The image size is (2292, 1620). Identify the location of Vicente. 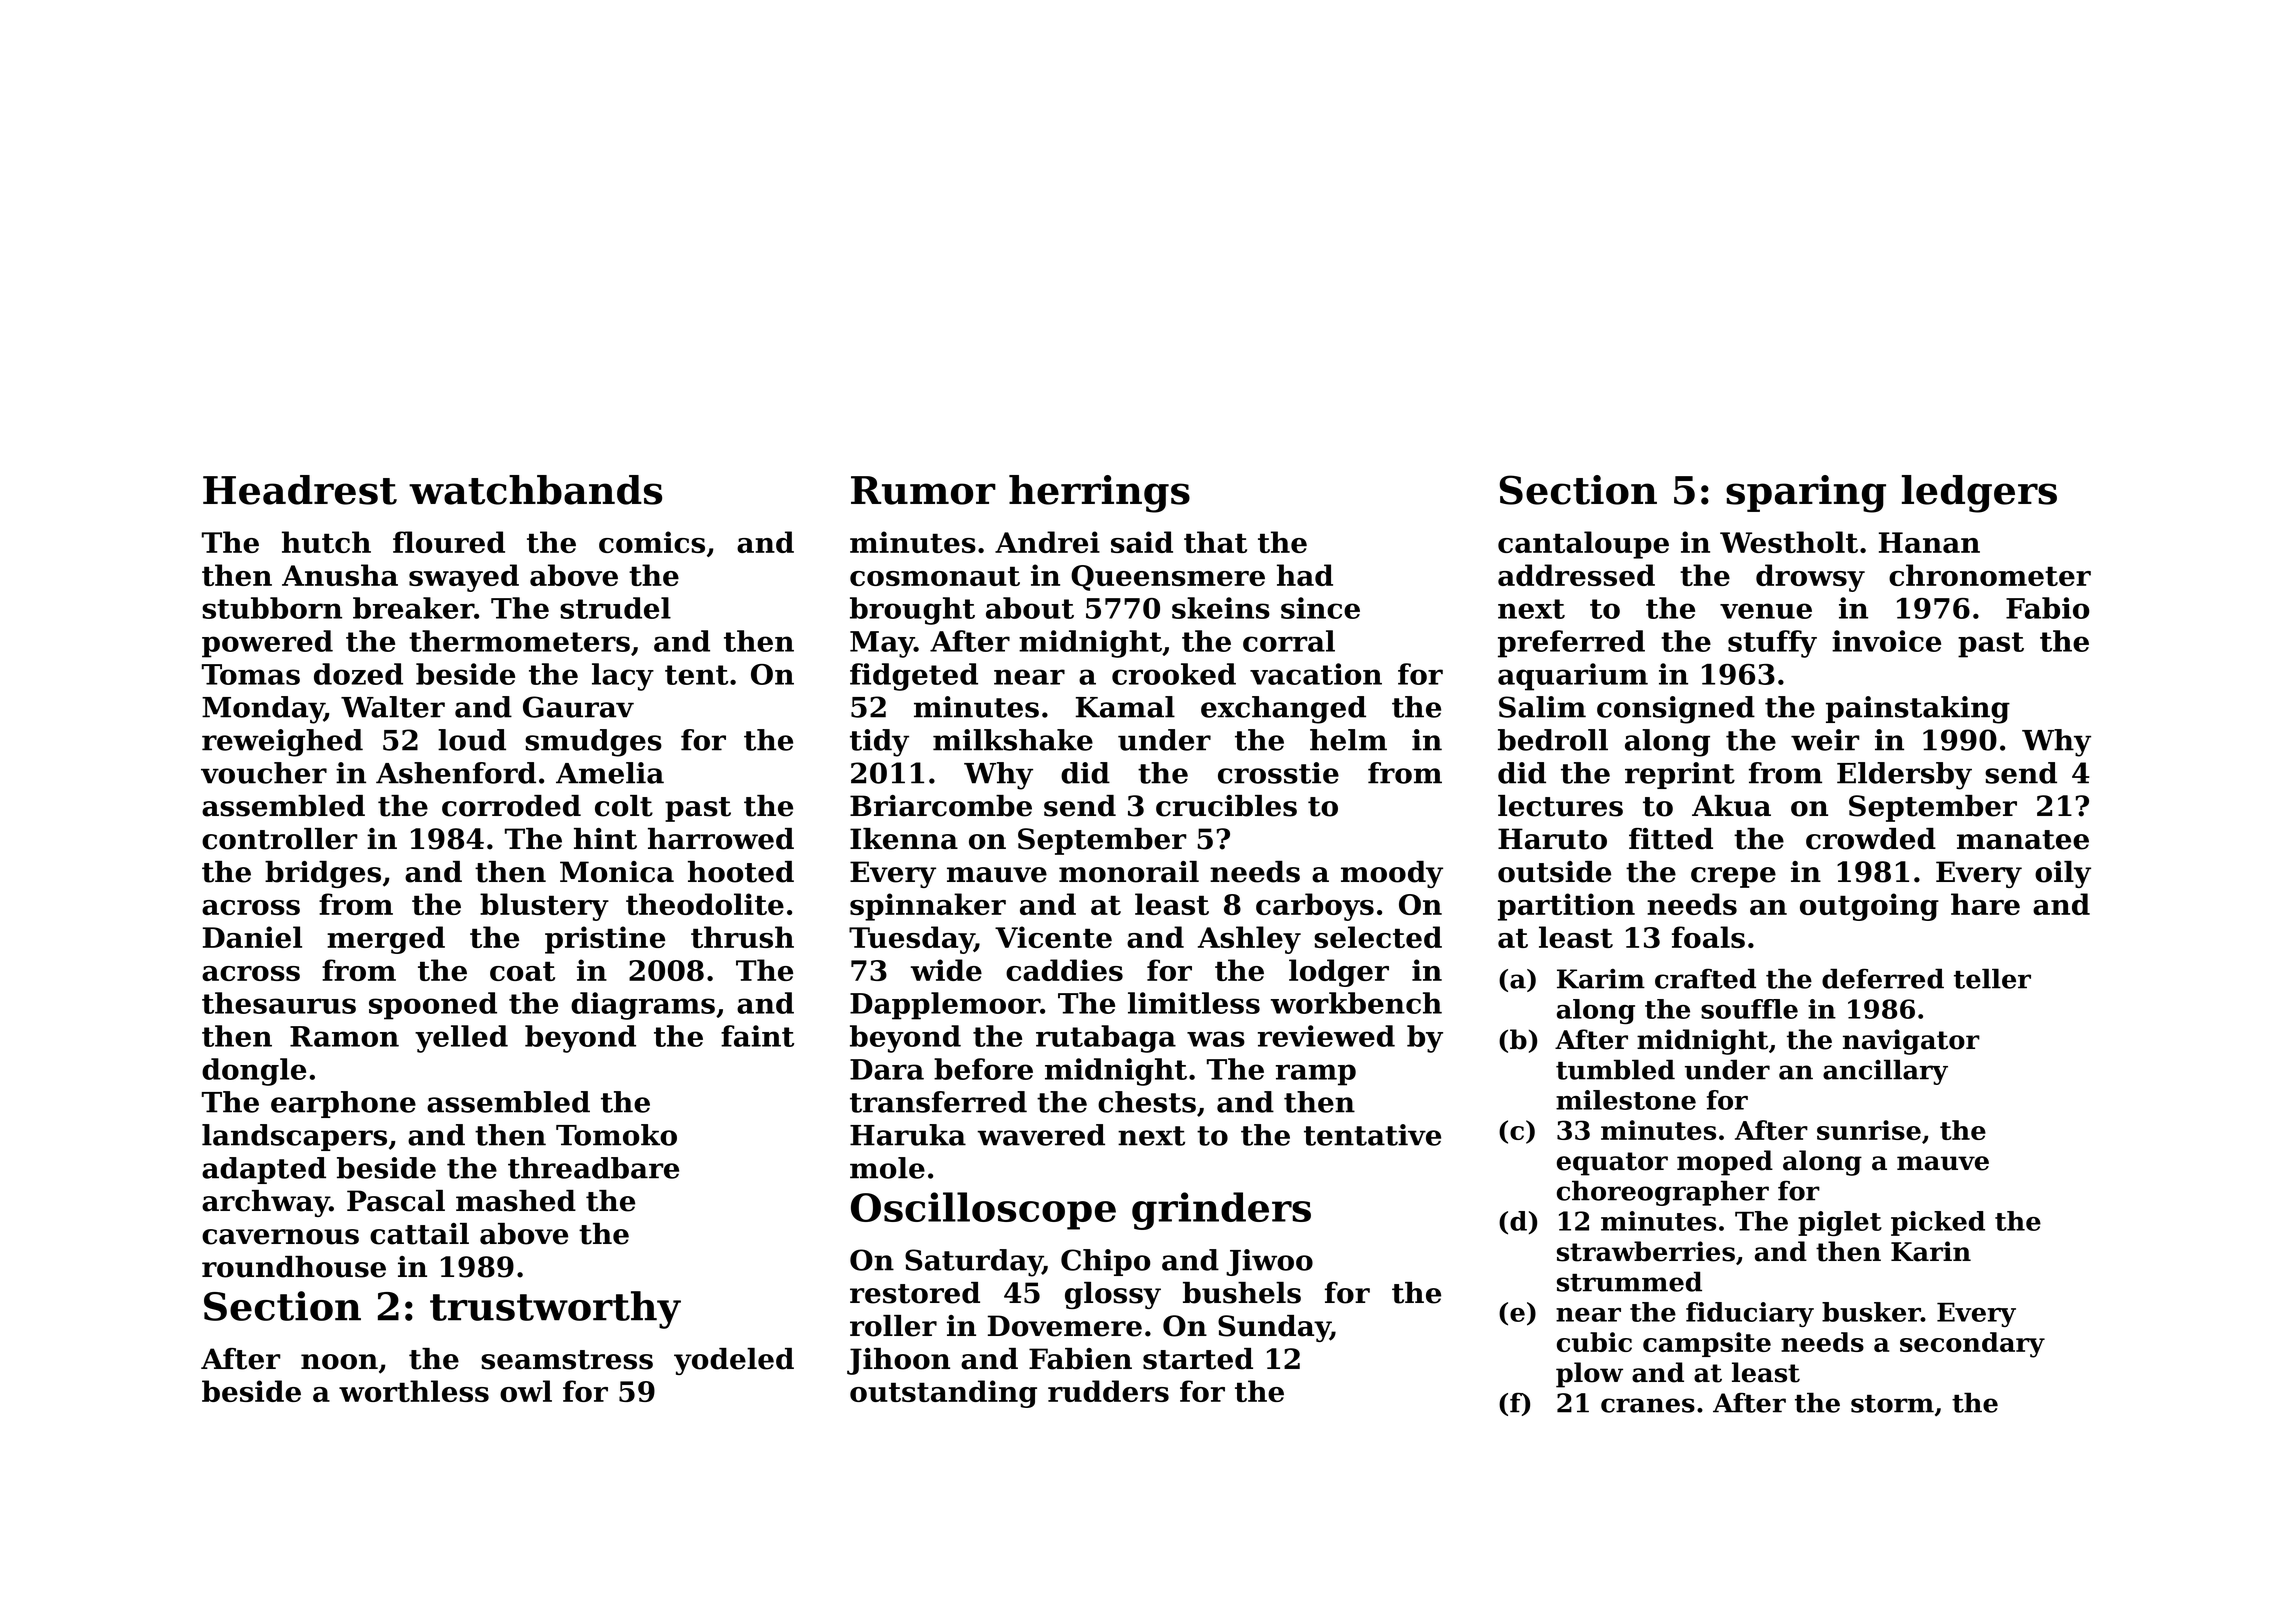
(1053, 937).
